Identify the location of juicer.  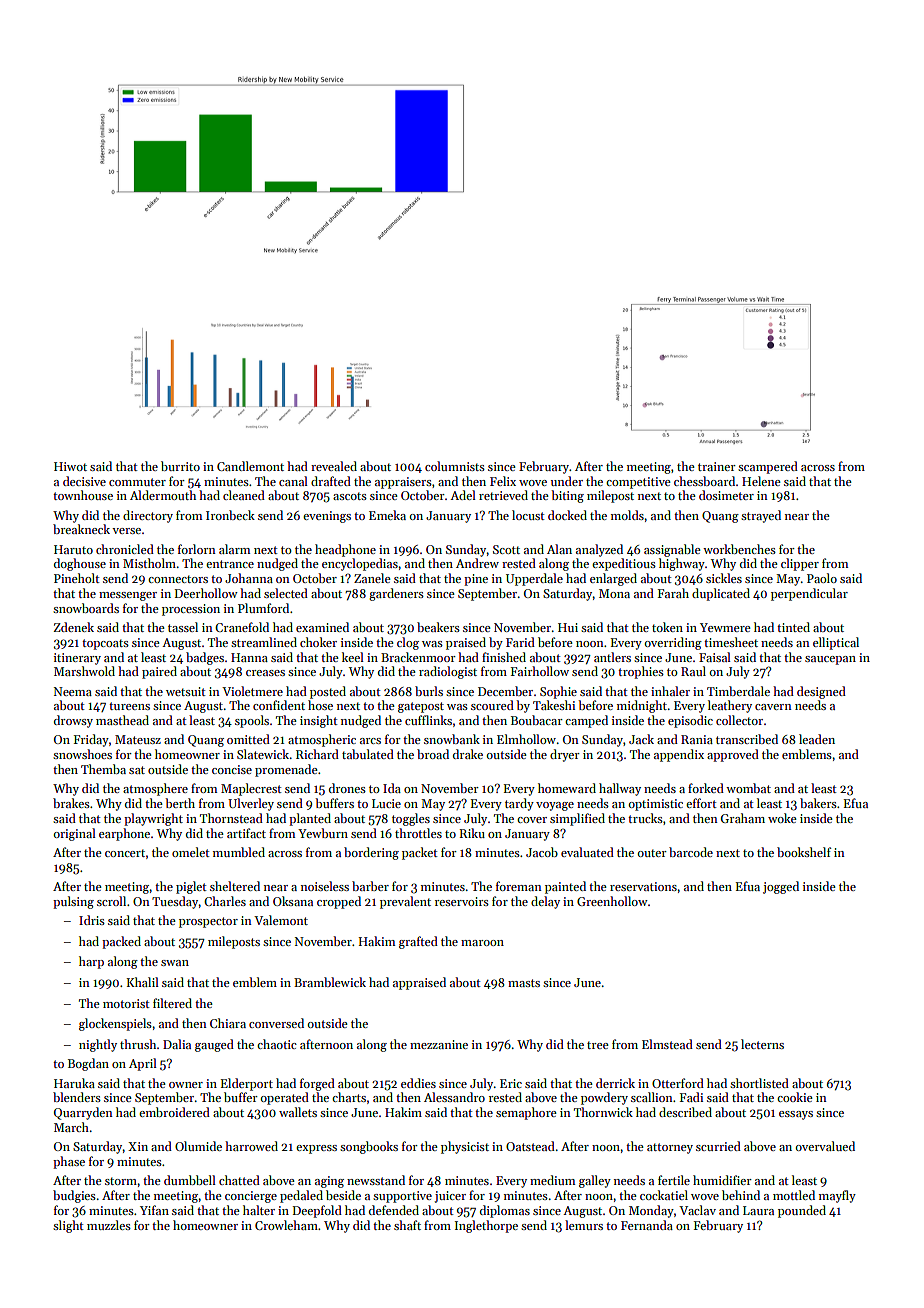
(450, 1197).
